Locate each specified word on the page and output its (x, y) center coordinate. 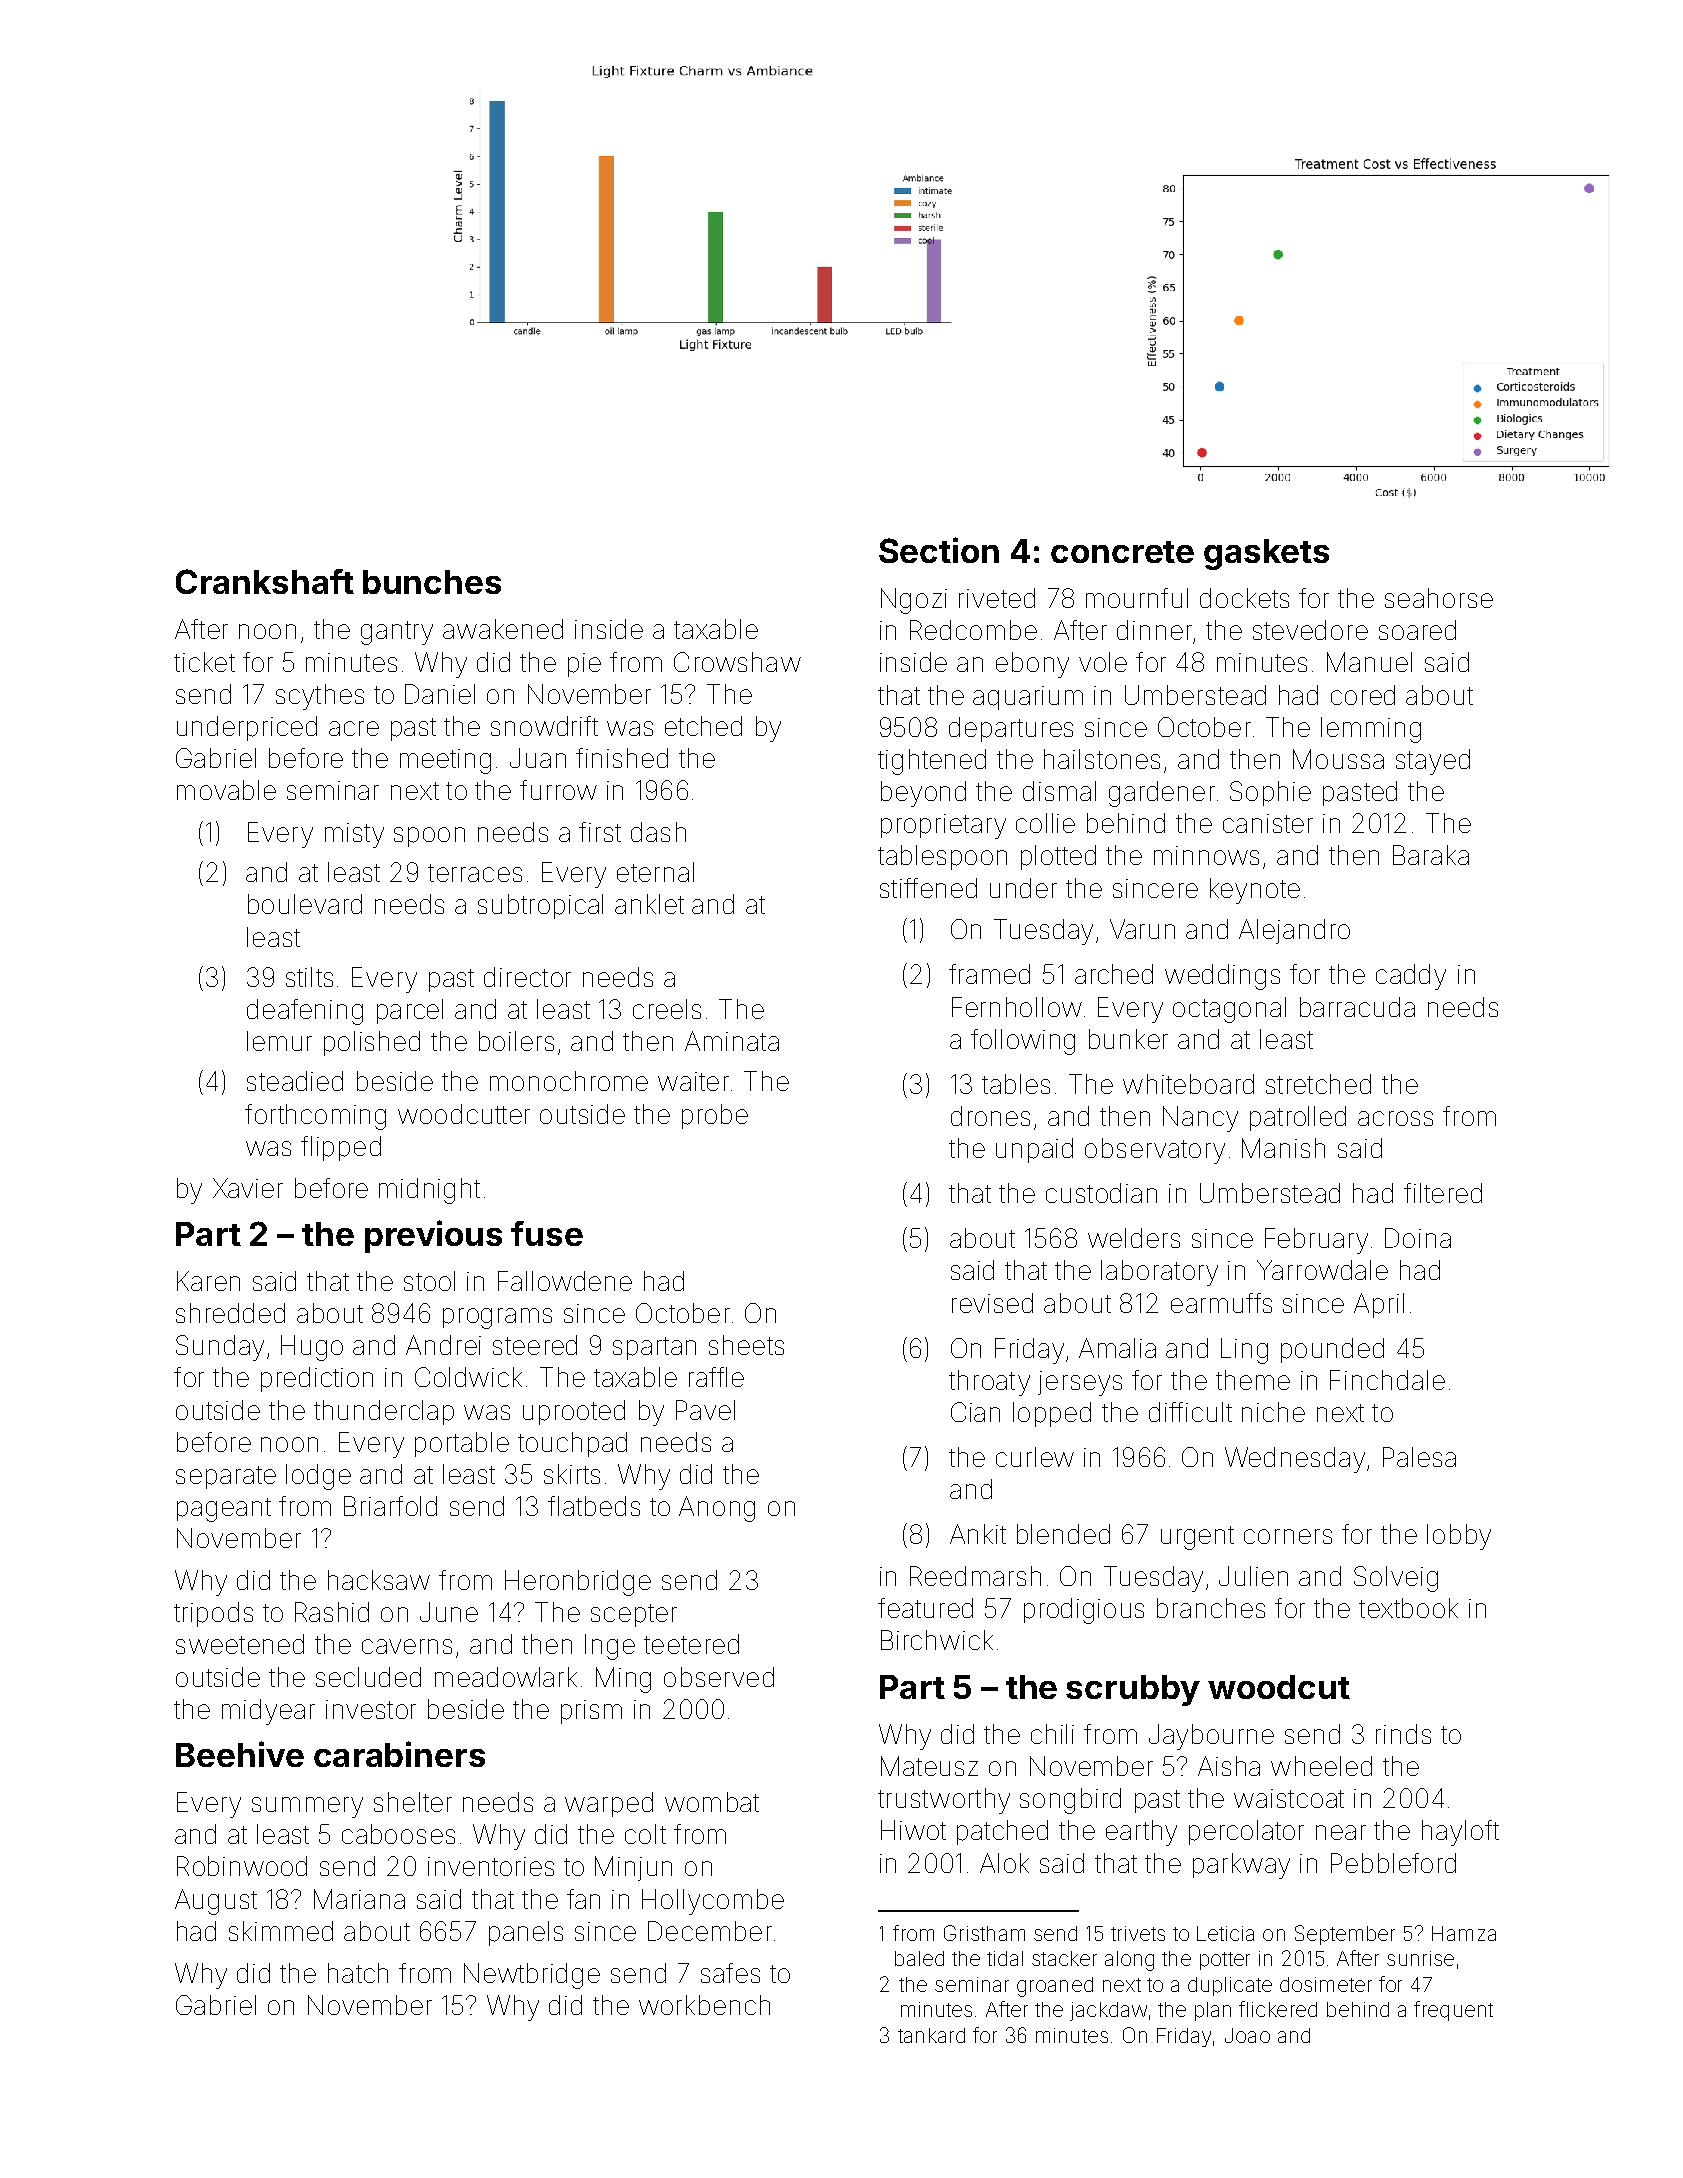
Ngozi (914, 601)
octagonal (1229, 1010)
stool (429, 1281)
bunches (432, 582)
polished (372, 1043)
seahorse (1439, 598)
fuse (547, 1233)
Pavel (705, 1410)
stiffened (928, 888)
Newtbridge (532, 1976)
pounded (1332, 1350)
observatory (1155, 1151)
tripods (213, 1614)
